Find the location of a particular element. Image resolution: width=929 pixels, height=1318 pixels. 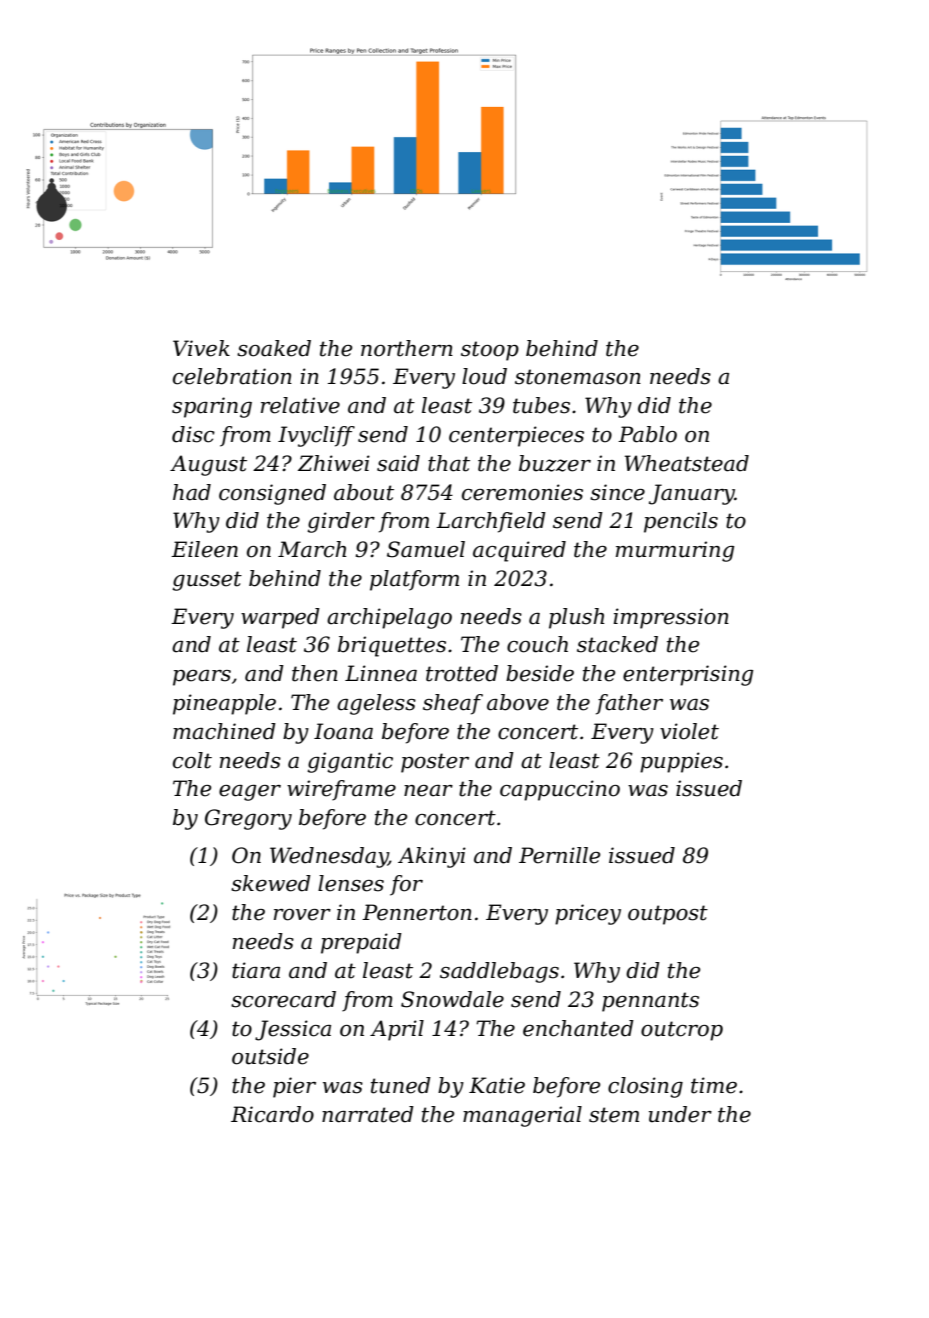

cappuccino is located at coordinates (560, 790).
